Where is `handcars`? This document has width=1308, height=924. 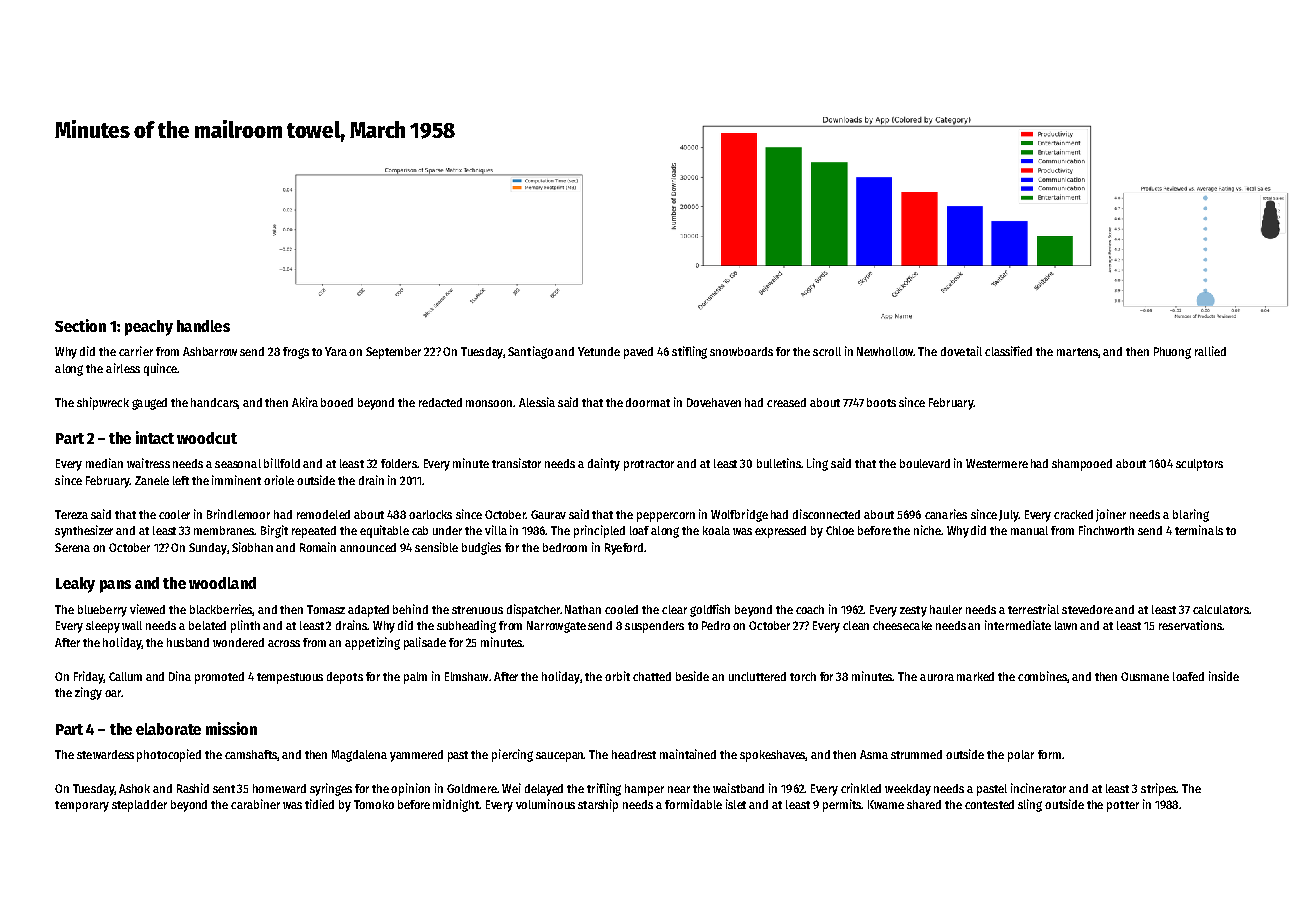 handcars is located at coordinates (214, 403).
